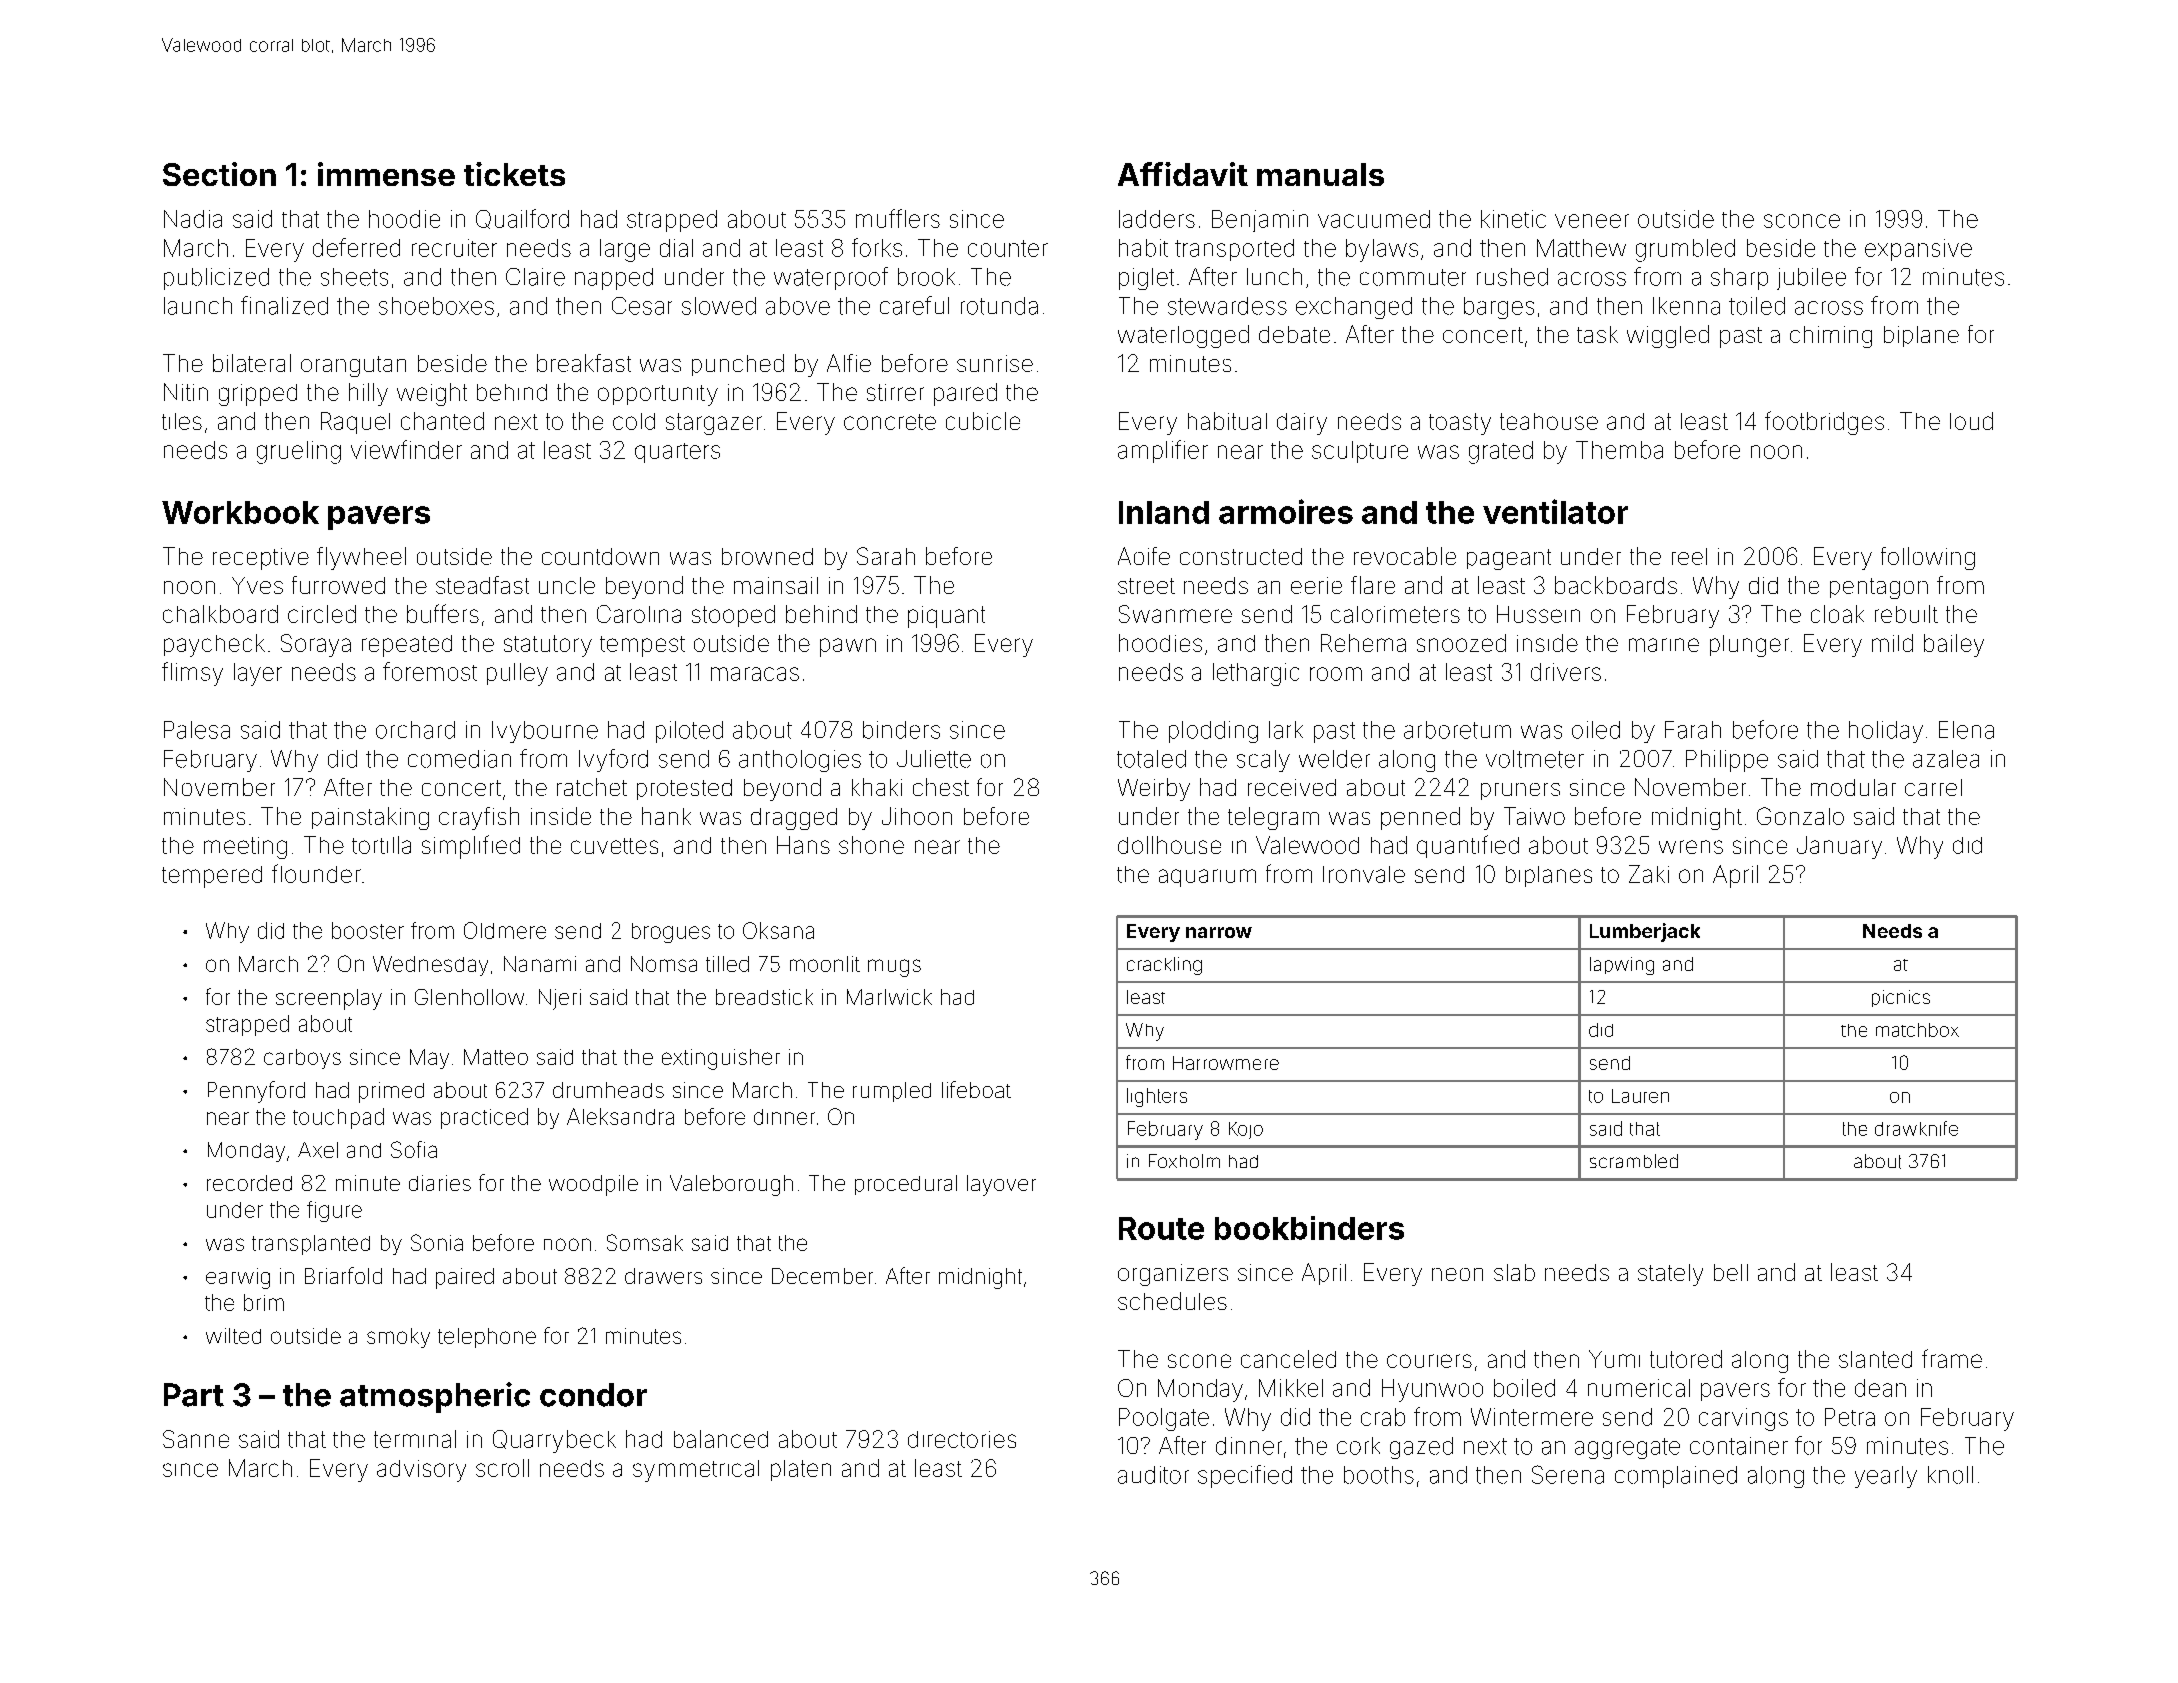  Describe the element at coordinates (1622, 966) in the screenshot. I see `lapwing` at that location.
